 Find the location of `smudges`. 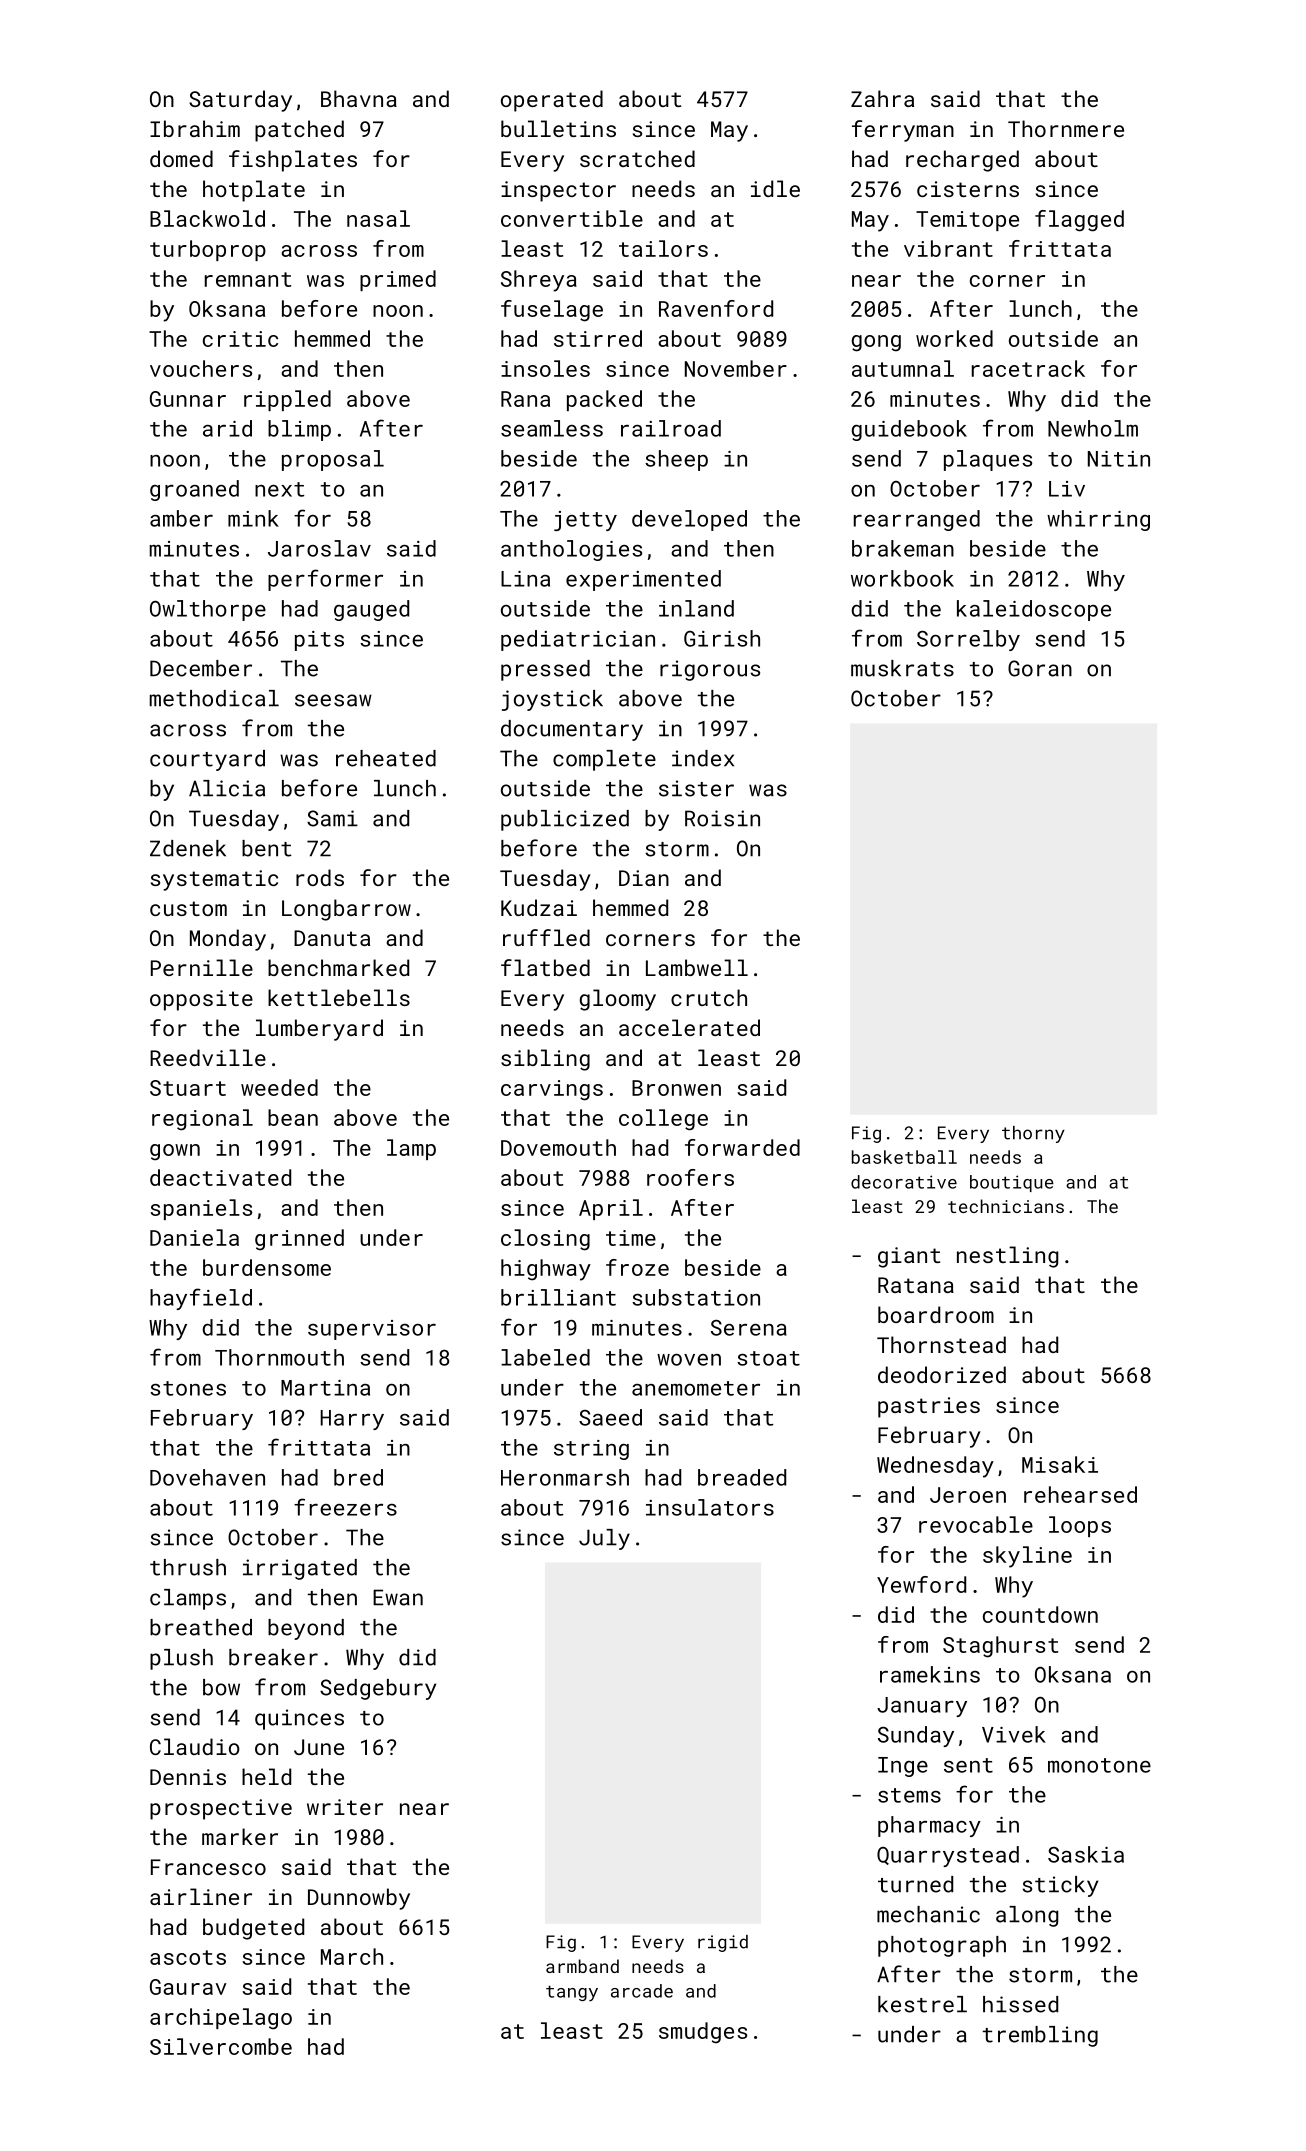

smudges is located at coordinates (703, 2033).
